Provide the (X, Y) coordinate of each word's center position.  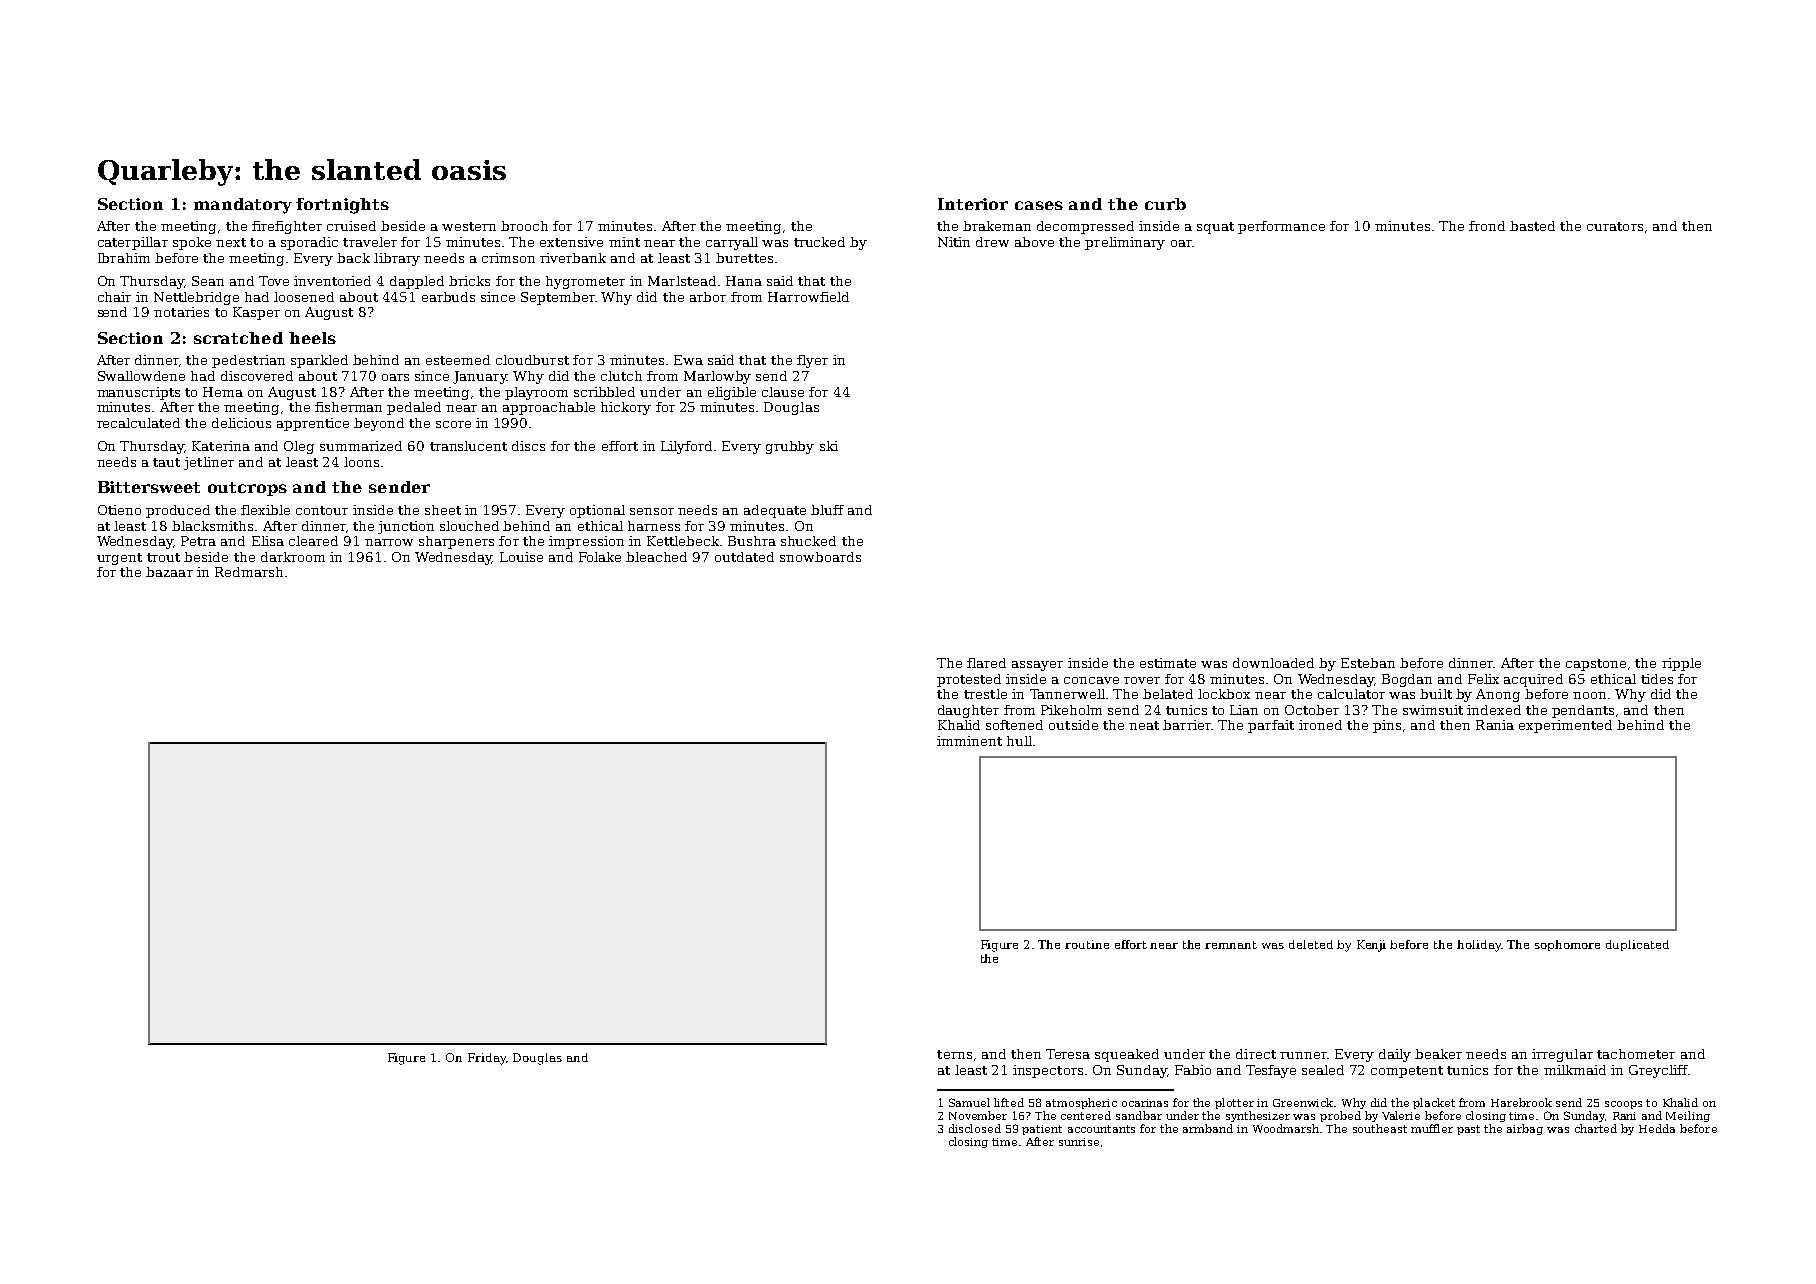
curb (1165, 204)
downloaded (1273, 663)
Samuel (969, 1102)
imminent (969, 741)
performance (1281, 227)
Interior (973, 204)
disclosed (975, 1128)
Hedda (1657, 1128)
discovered (257, 376)
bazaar (169, 572)
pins (1387, 726)
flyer (812, 361)
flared (986, 663)
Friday (487, 1059)
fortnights (342, 206)
